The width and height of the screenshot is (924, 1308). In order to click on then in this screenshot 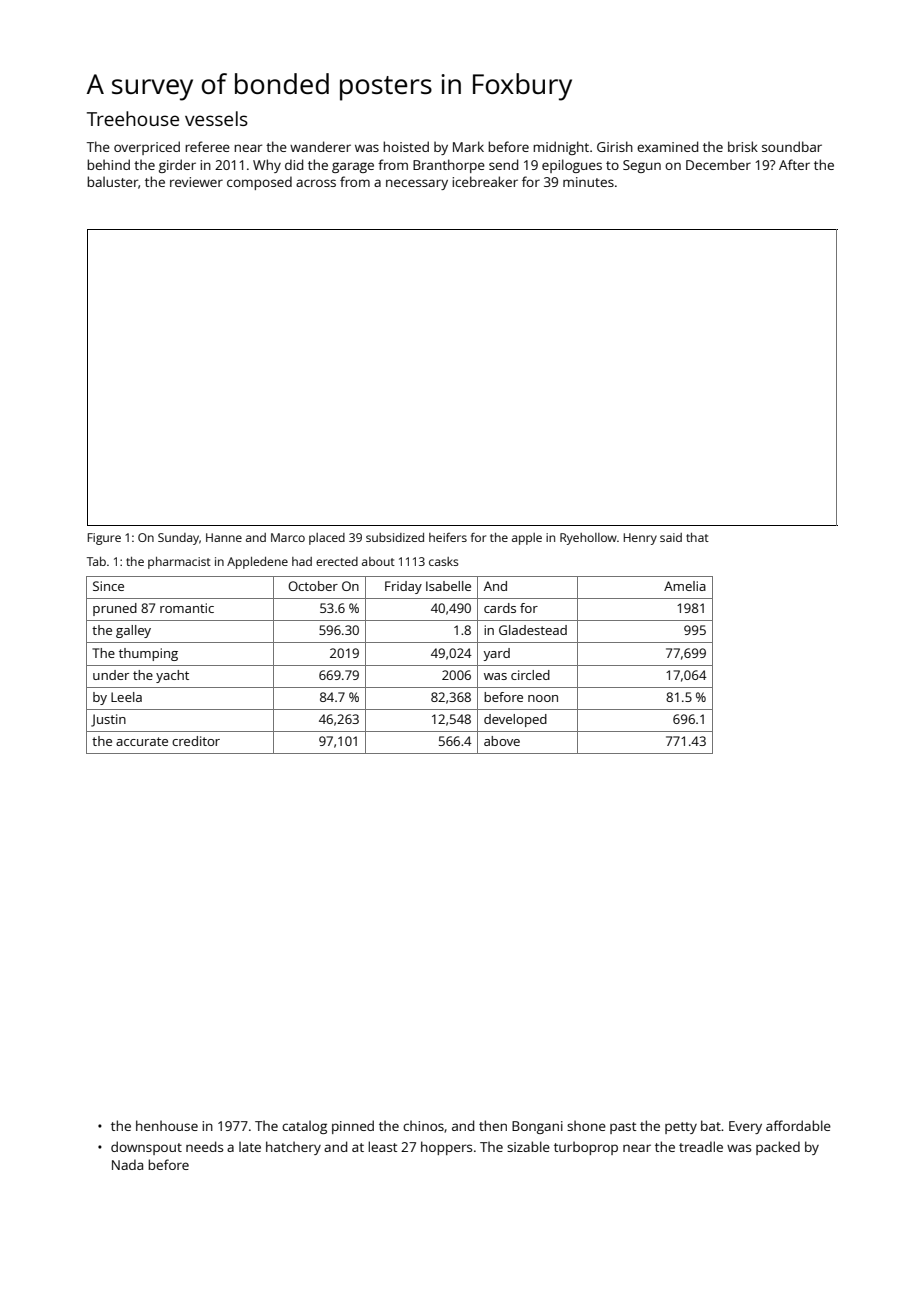, I will do `click(493, 1125)`.
